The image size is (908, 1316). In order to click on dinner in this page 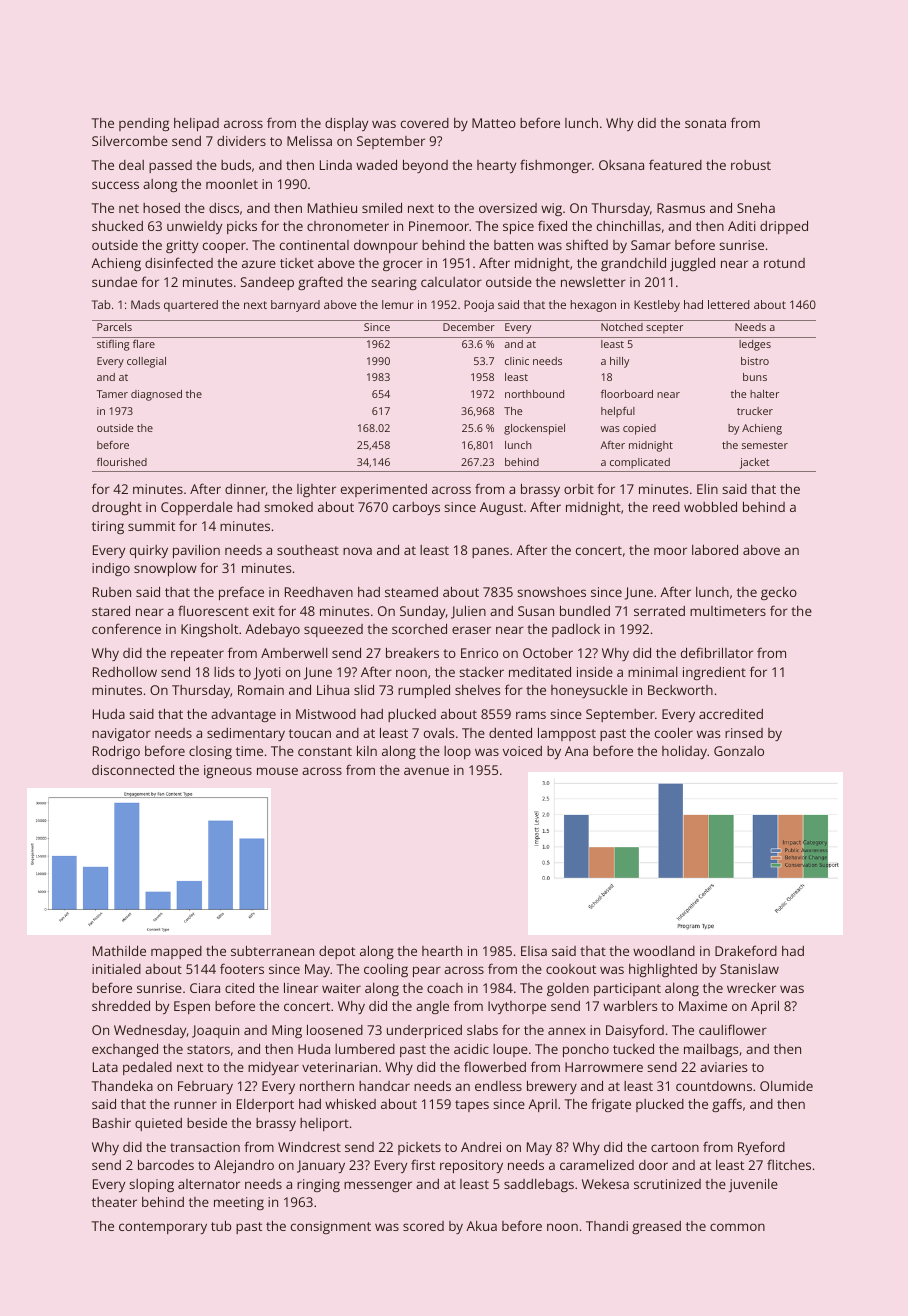, I will do `click(245, 490)`.
